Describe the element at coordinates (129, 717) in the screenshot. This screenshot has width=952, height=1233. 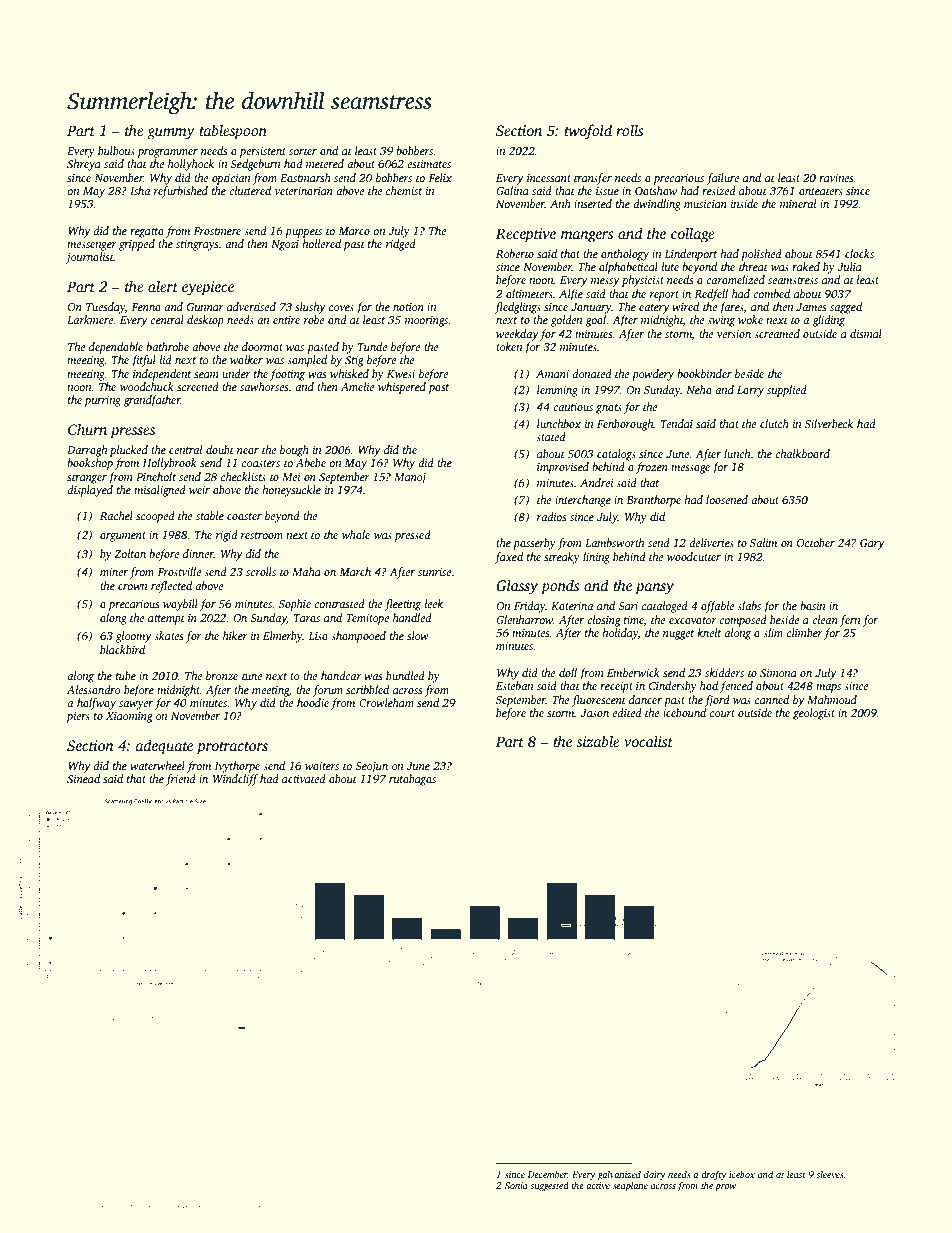
I see `Xiaoming` at that location.
